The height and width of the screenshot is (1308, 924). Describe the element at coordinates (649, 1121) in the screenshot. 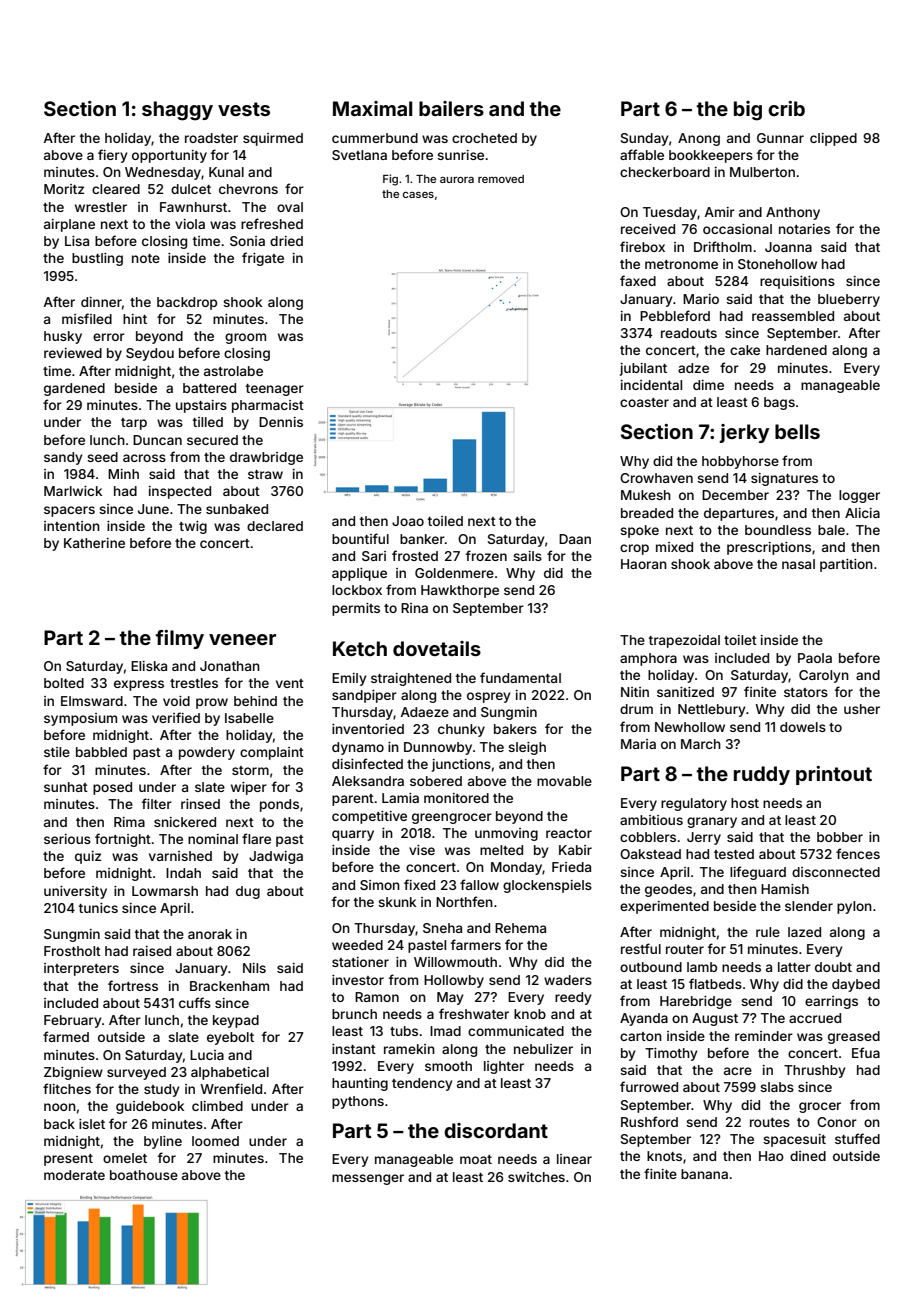

I see `Rushford` at that location.
